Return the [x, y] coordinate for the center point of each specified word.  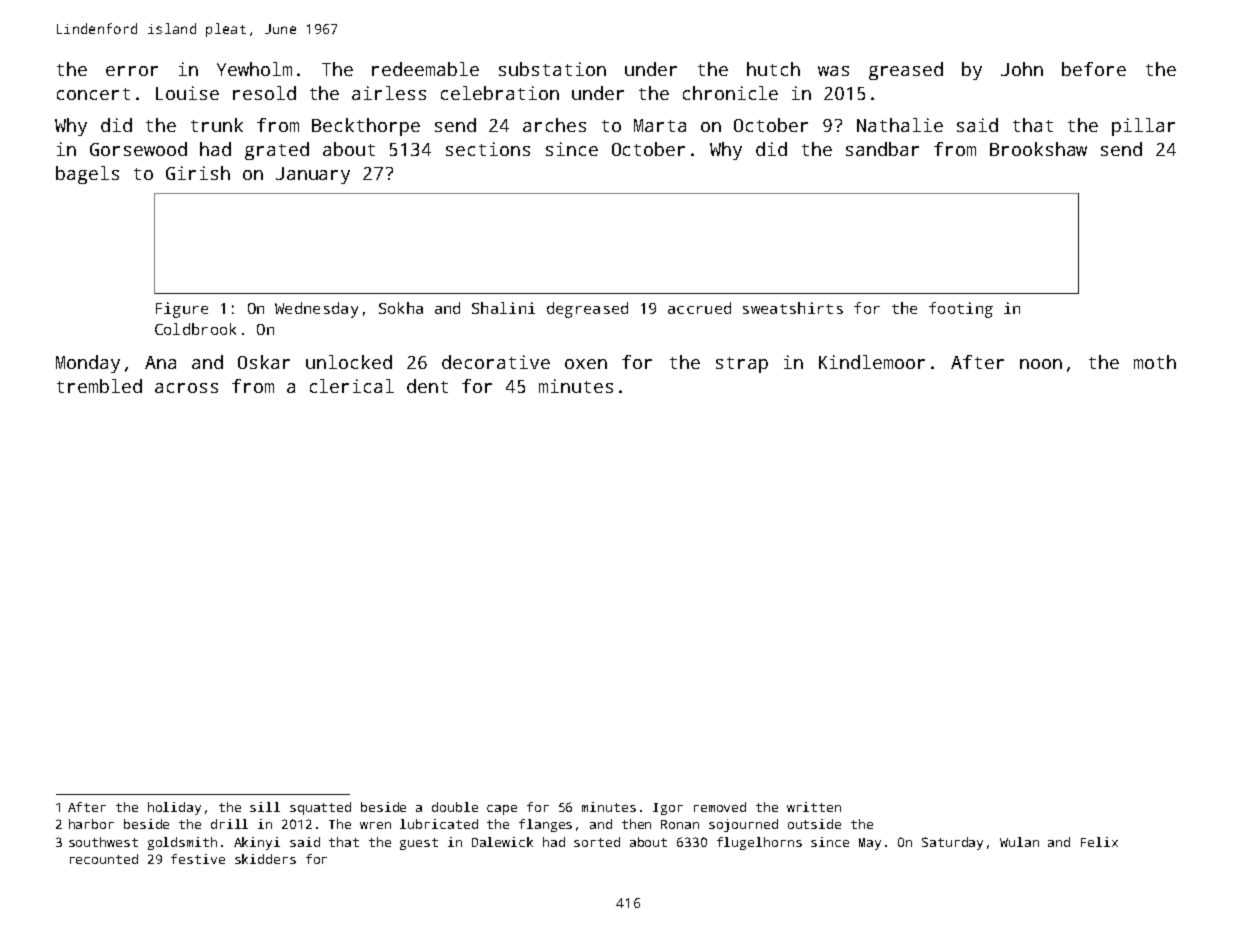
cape [502, 810]
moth [1155, 362]
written [814, 807]
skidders [265, 859]
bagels [87, 175]
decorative [496, 362]
